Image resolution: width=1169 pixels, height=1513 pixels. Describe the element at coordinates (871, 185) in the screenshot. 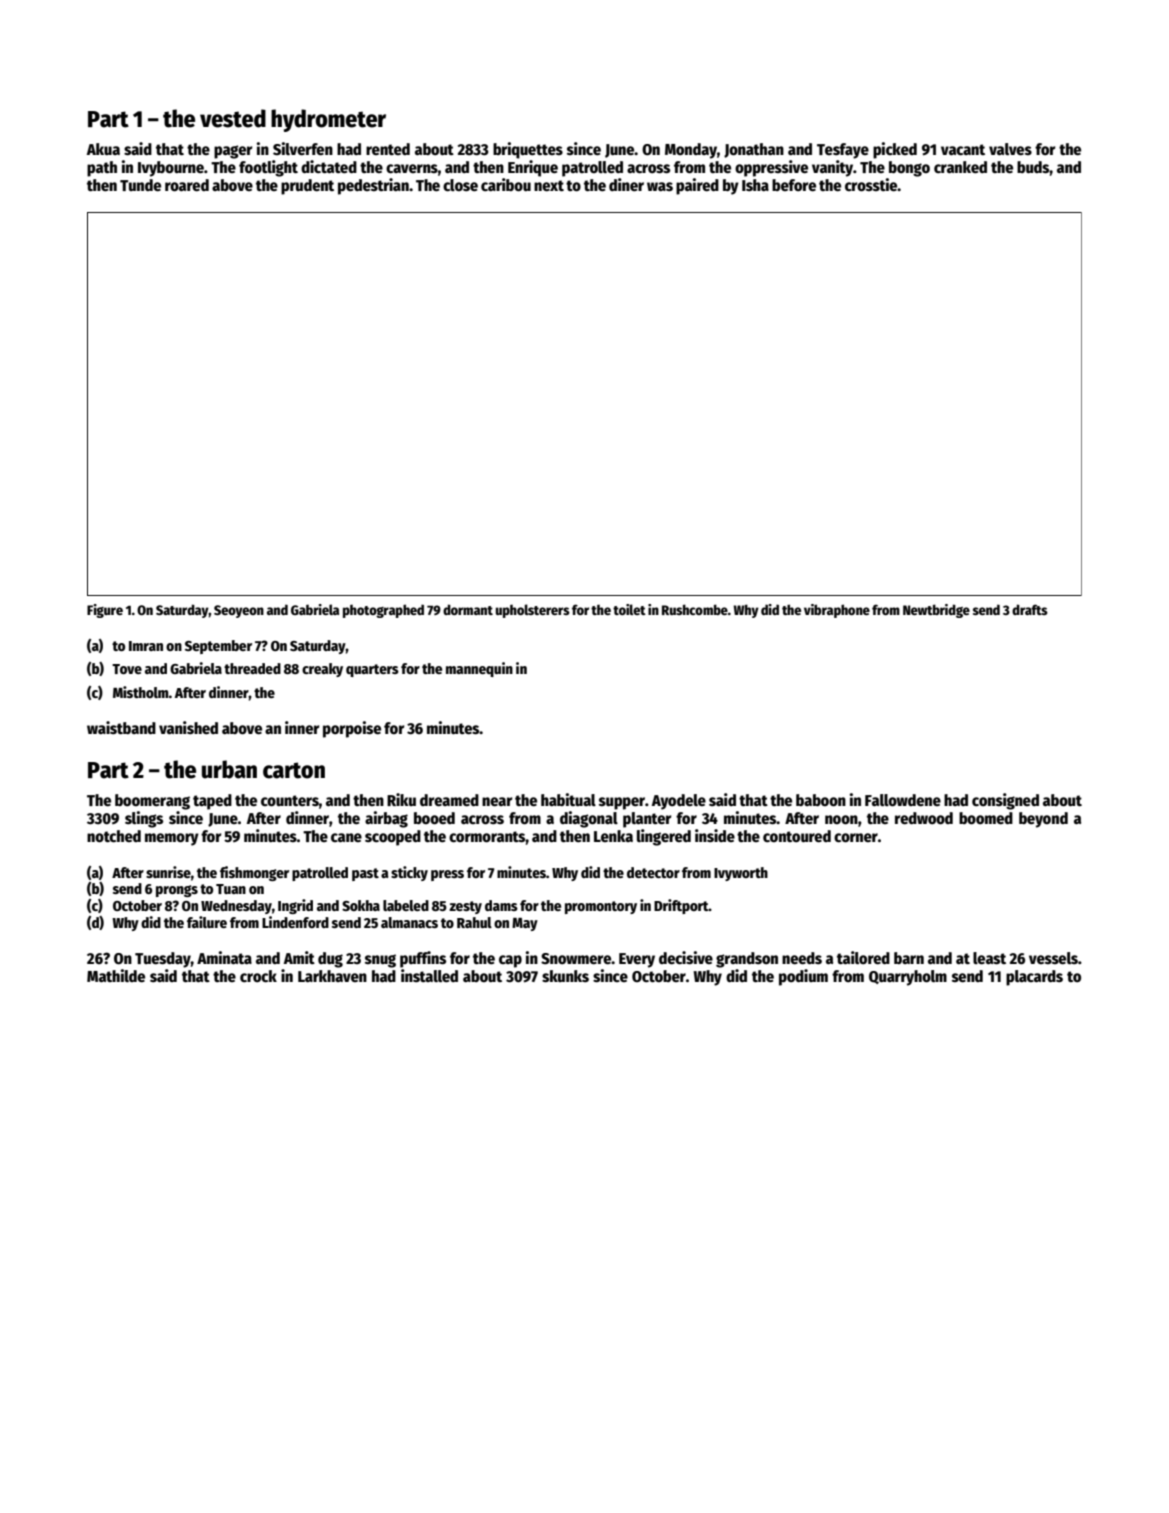

I see `crosstie` at that location.
